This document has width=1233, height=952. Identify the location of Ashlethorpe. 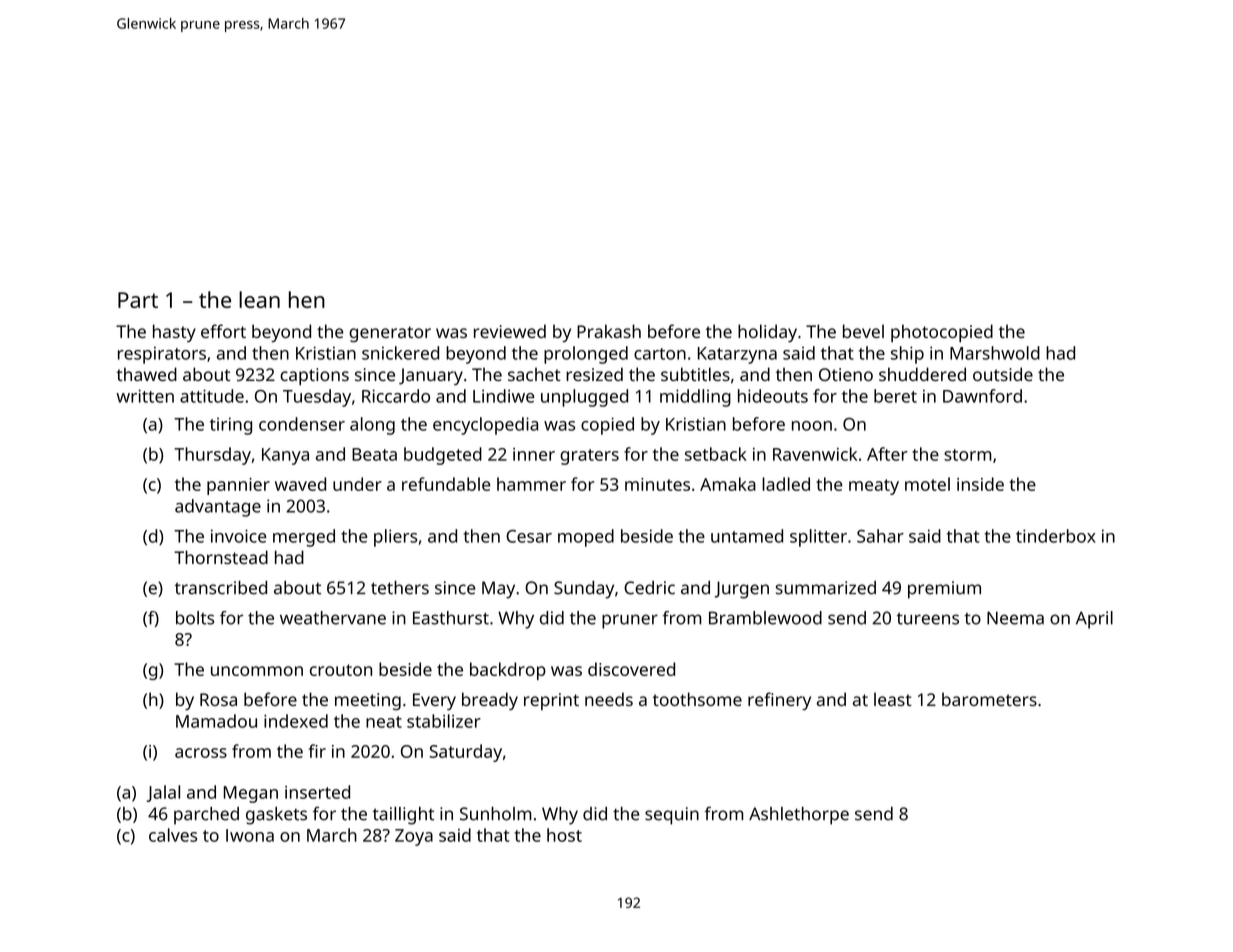
(799, 816).
